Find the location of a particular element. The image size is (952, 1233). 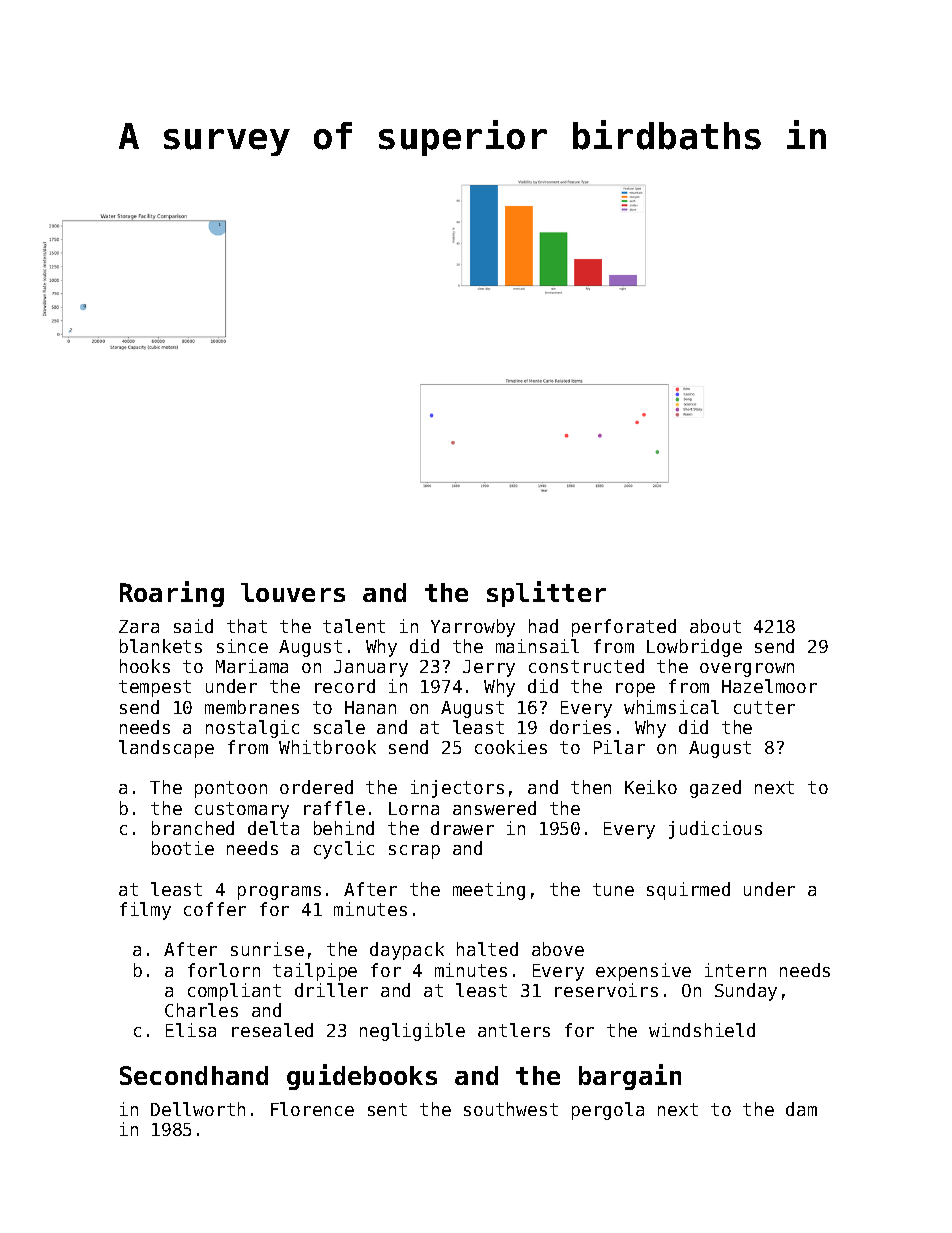

tailpipe is located at coordinates (315, 972).
